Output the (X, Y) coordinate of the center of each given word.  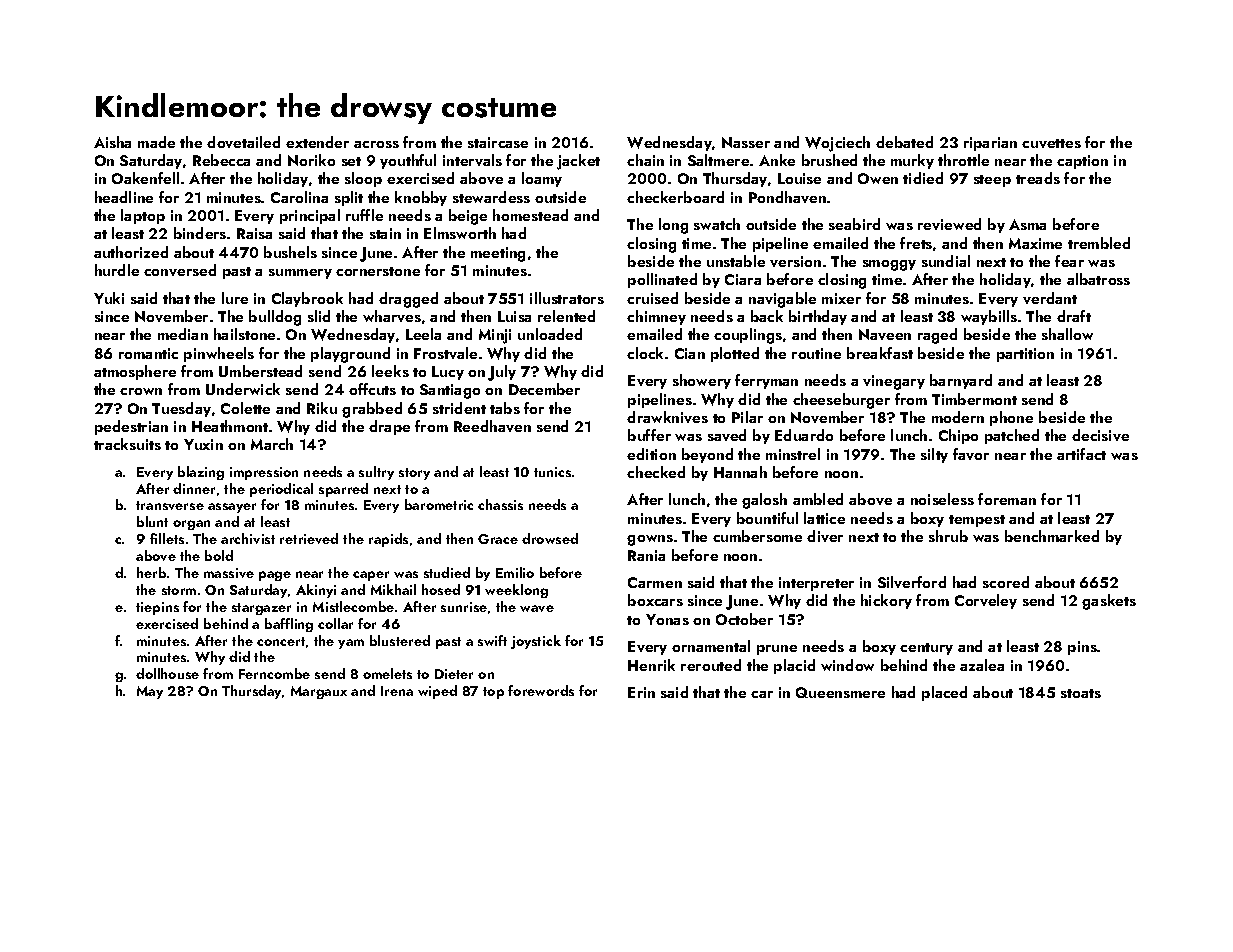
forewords (541, 690)
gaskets (1109, 602)
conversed (180, 270)
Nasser (746, 142)
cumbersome (757, 536)
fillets (167, 538)
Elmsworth (460, 233)
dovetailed (243, 142)
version (795, 261)
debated (904, 142)
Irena (397, 691)
